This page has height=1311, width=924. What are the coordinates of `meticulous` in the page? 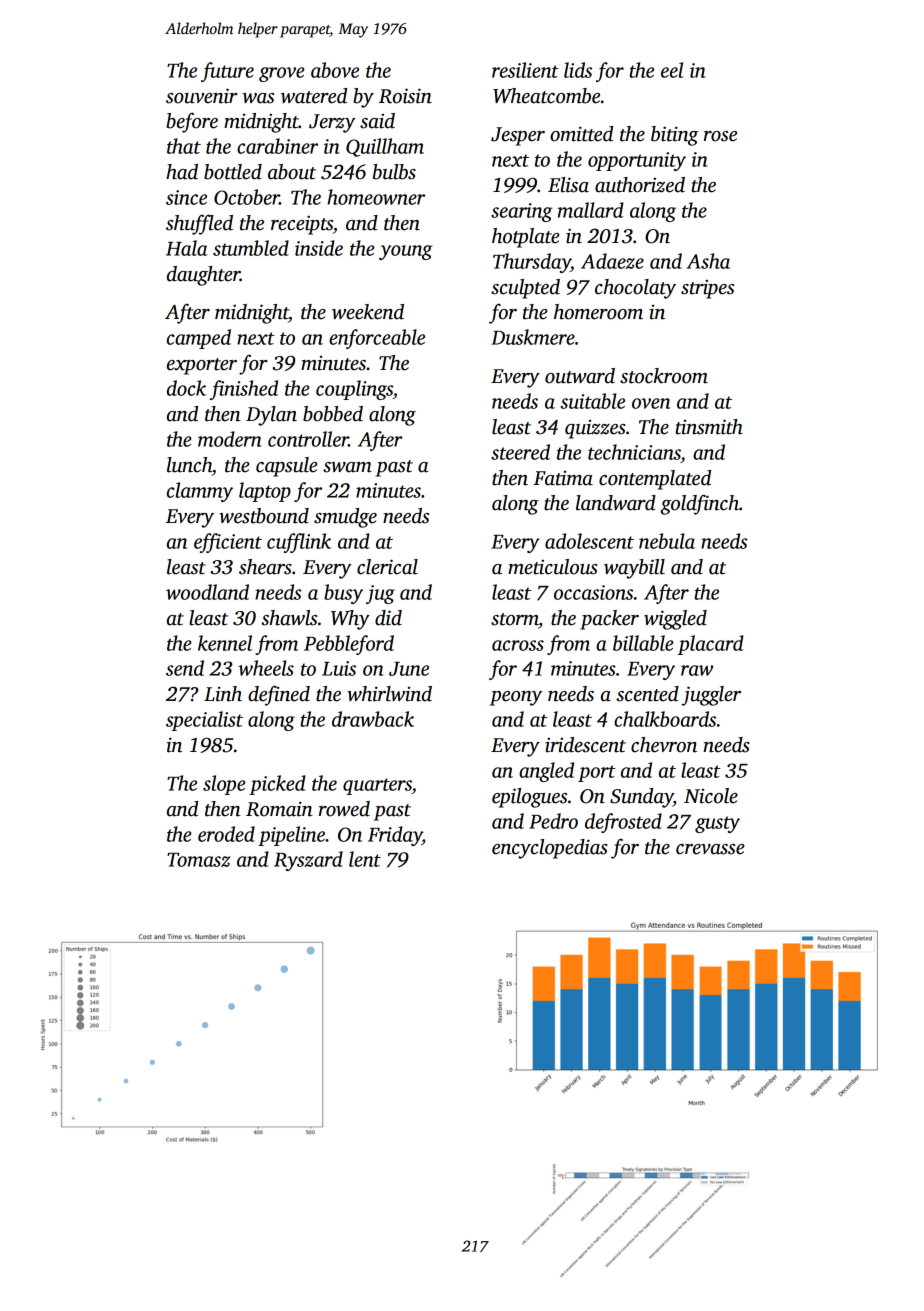 It's located at (553, 567).
